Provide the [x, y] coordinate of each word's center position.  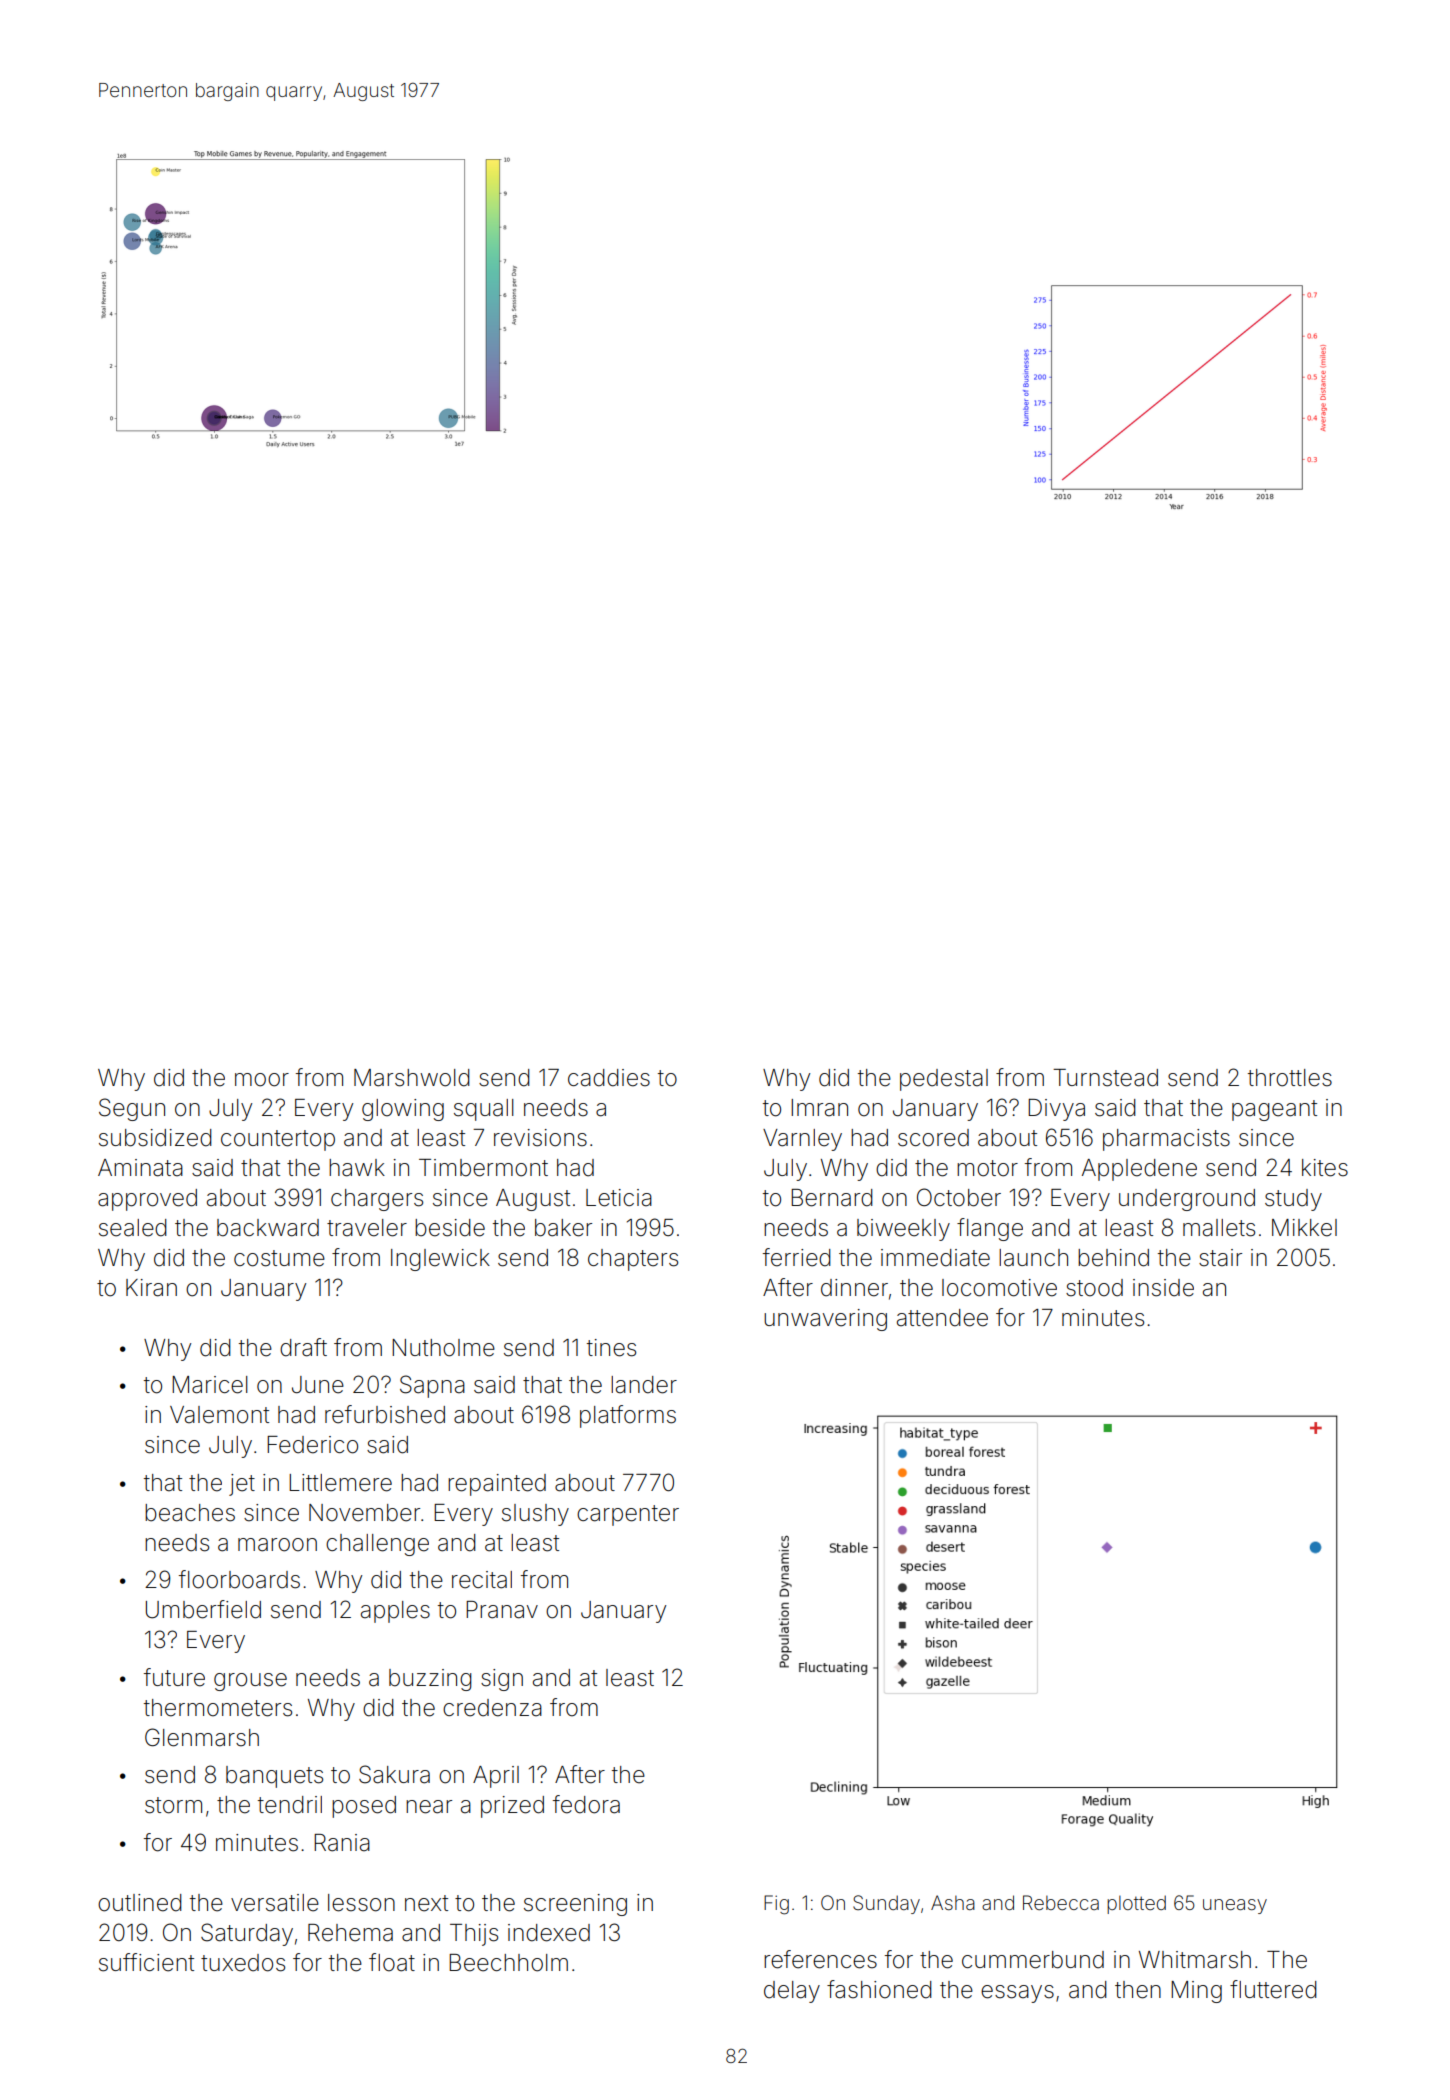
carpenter [628, 1515]
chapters [633, 1260]
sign [502, 1680]
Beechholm [508, 1963]
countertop [278, 1140]
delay [792, 1992]
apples [395, 1612]
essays [1017, 1994]
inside [1163, 1288]
